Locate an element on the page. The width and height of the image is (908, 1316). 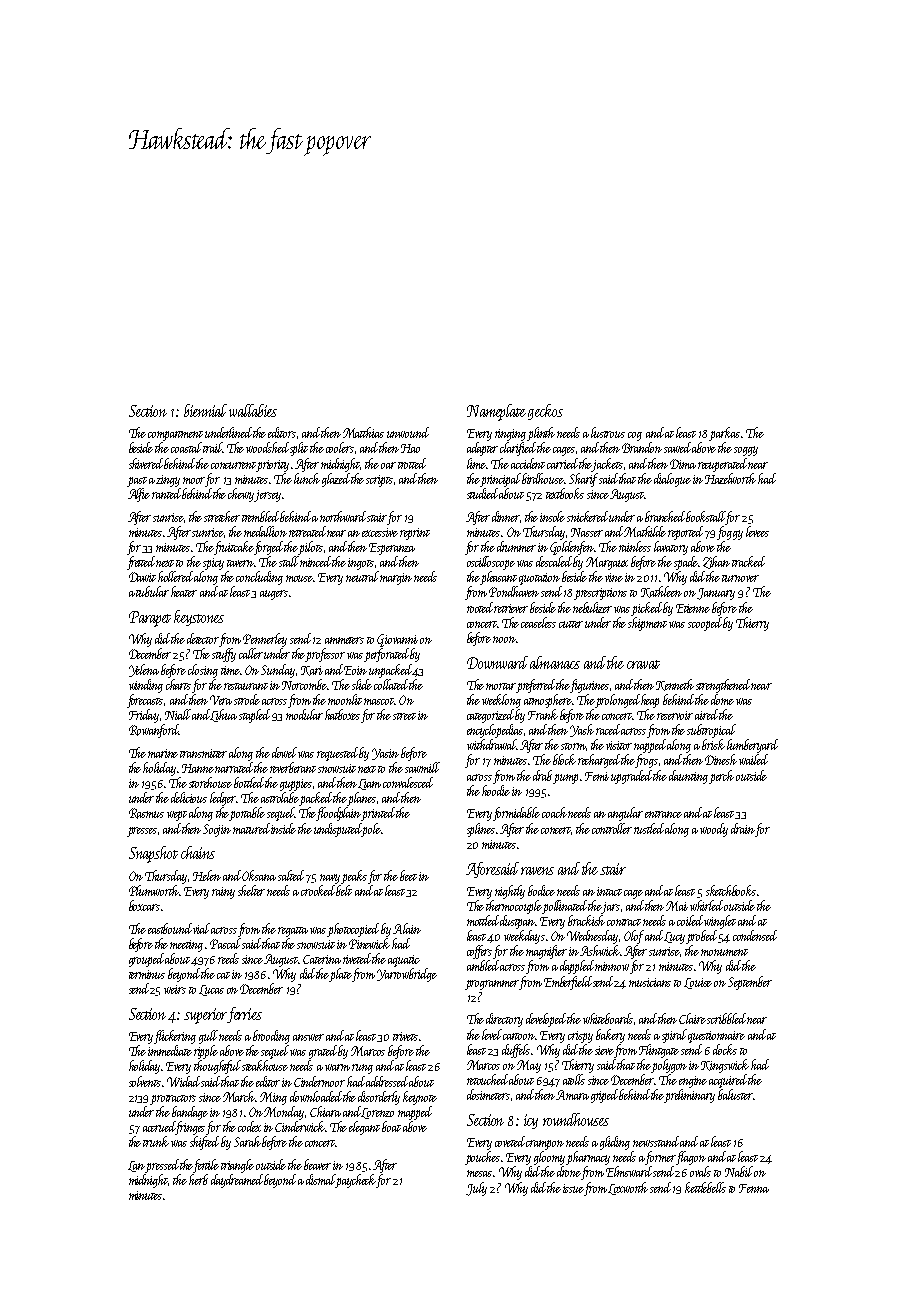
rooted is located at coordinates (481, 607).
